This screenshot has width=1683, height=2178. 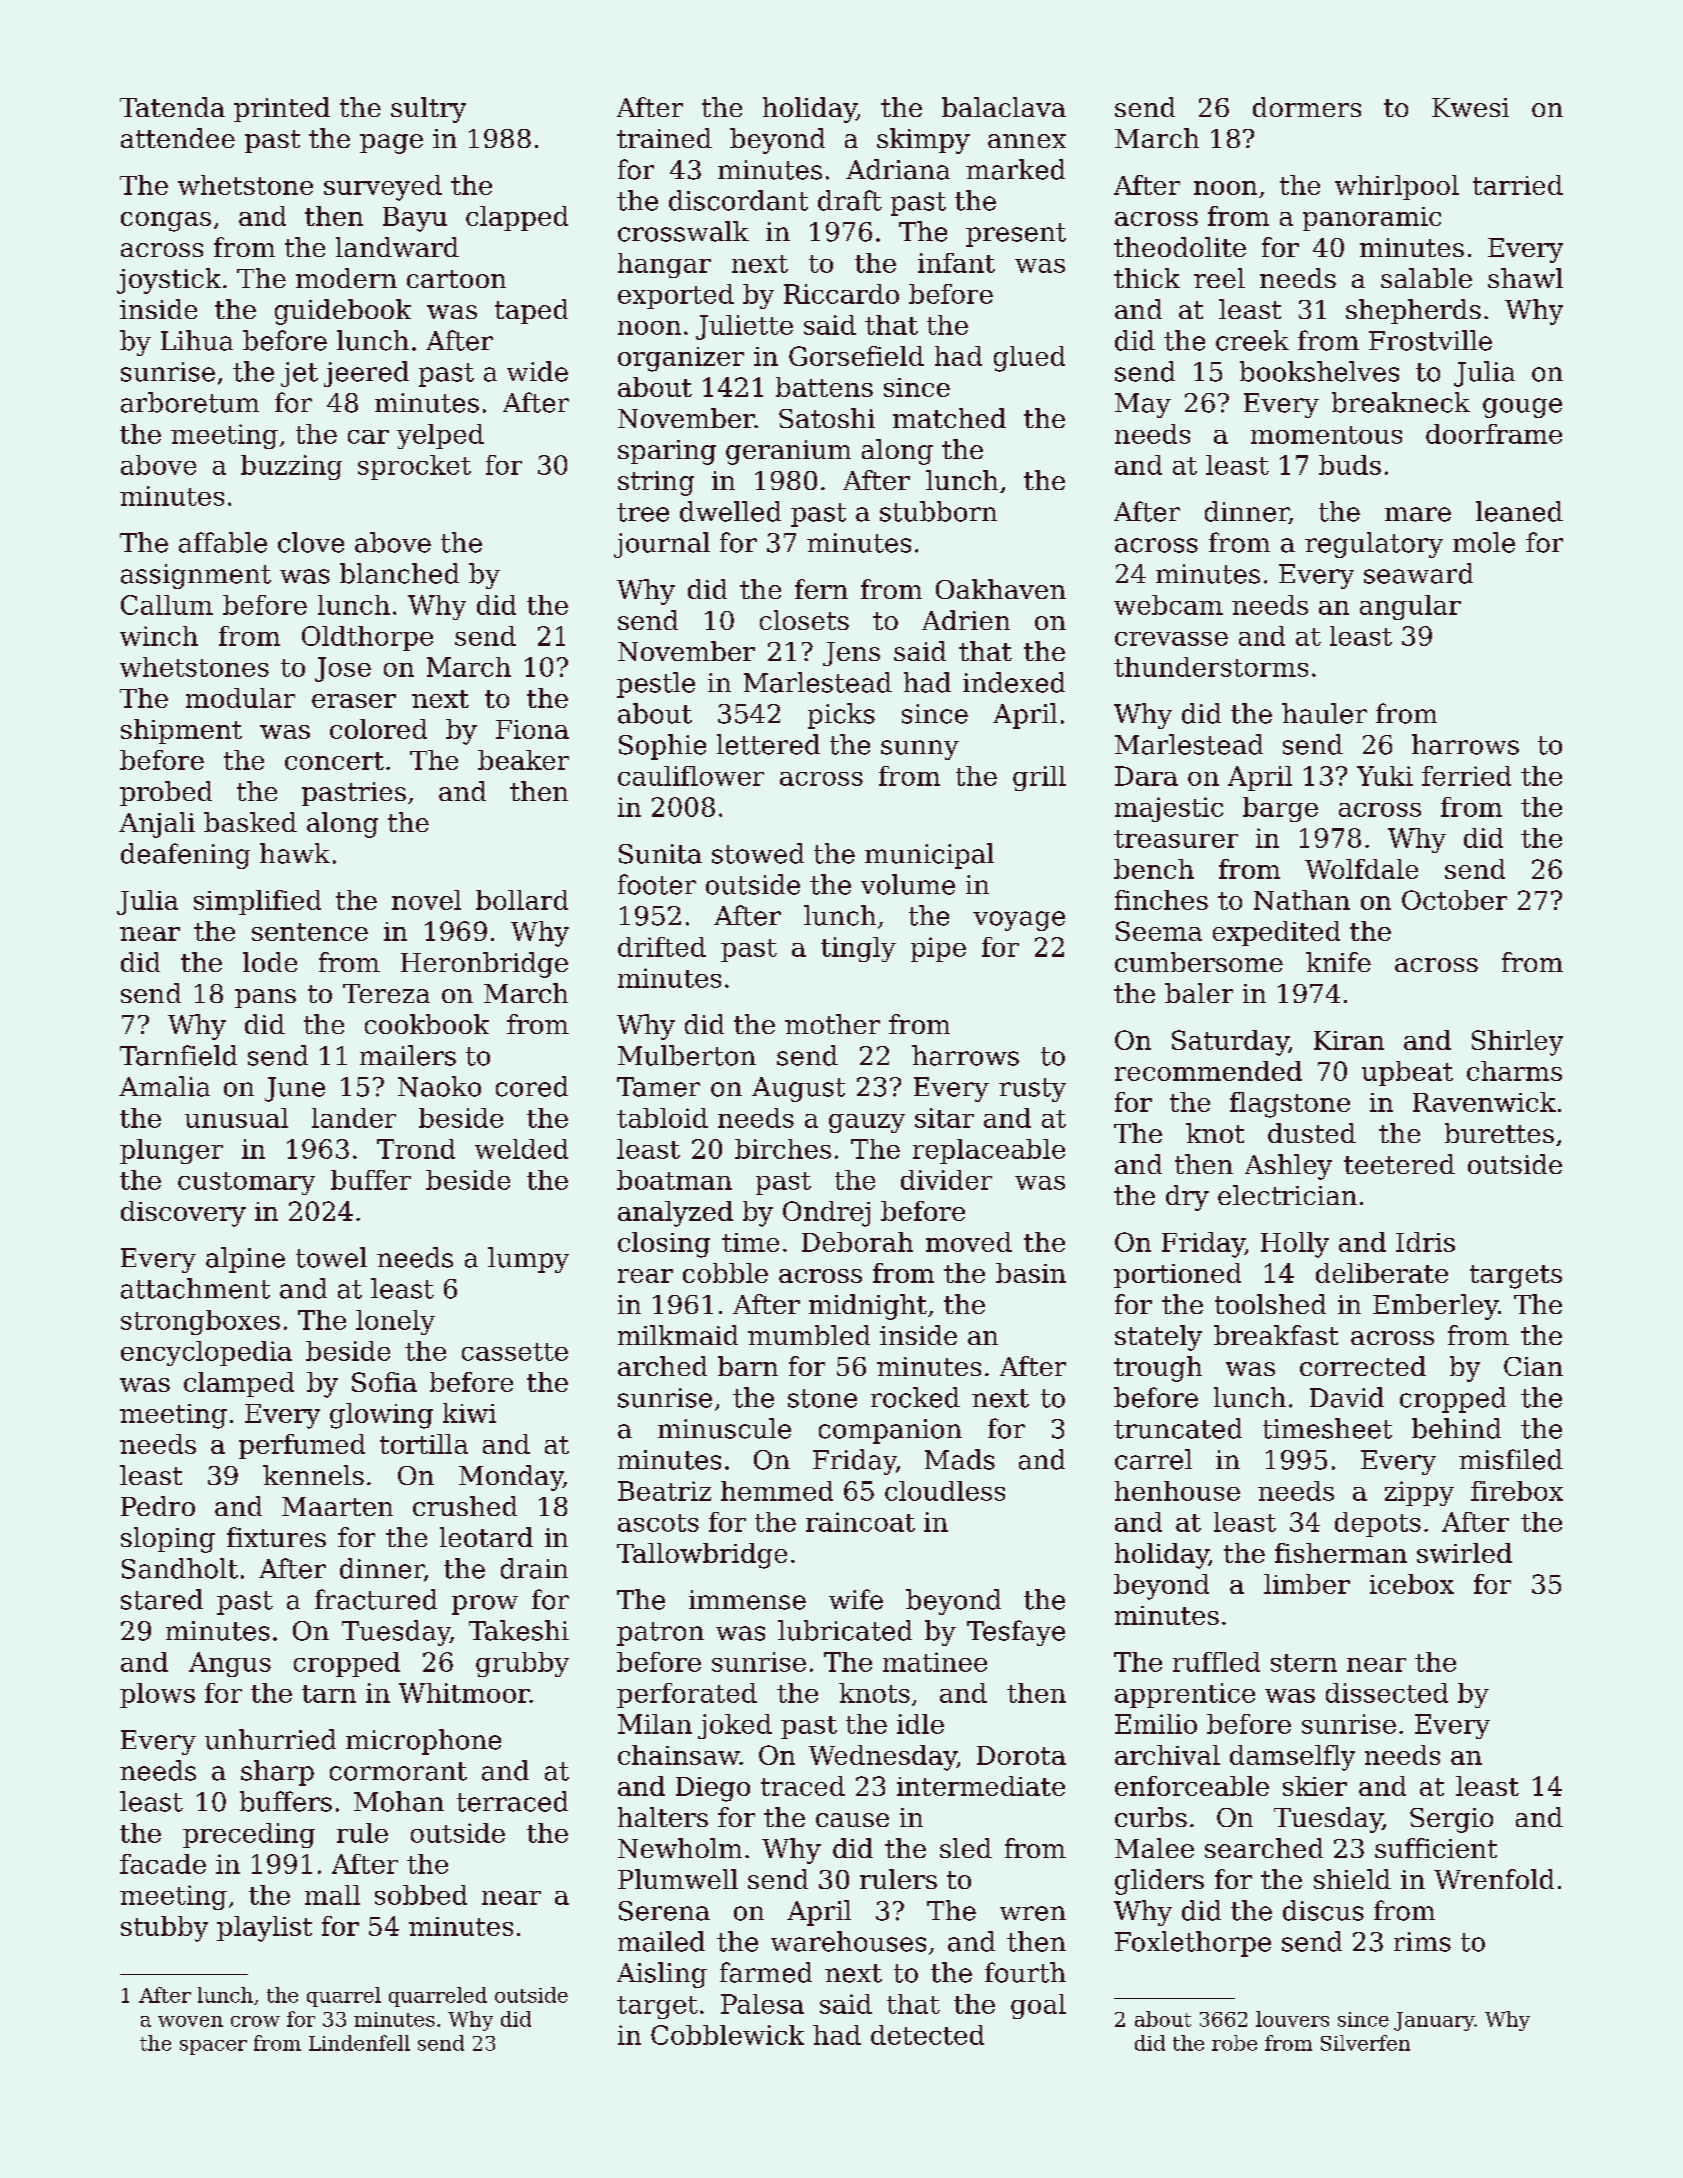 I want to click on burettes, so click(x=1499, y=1133).
